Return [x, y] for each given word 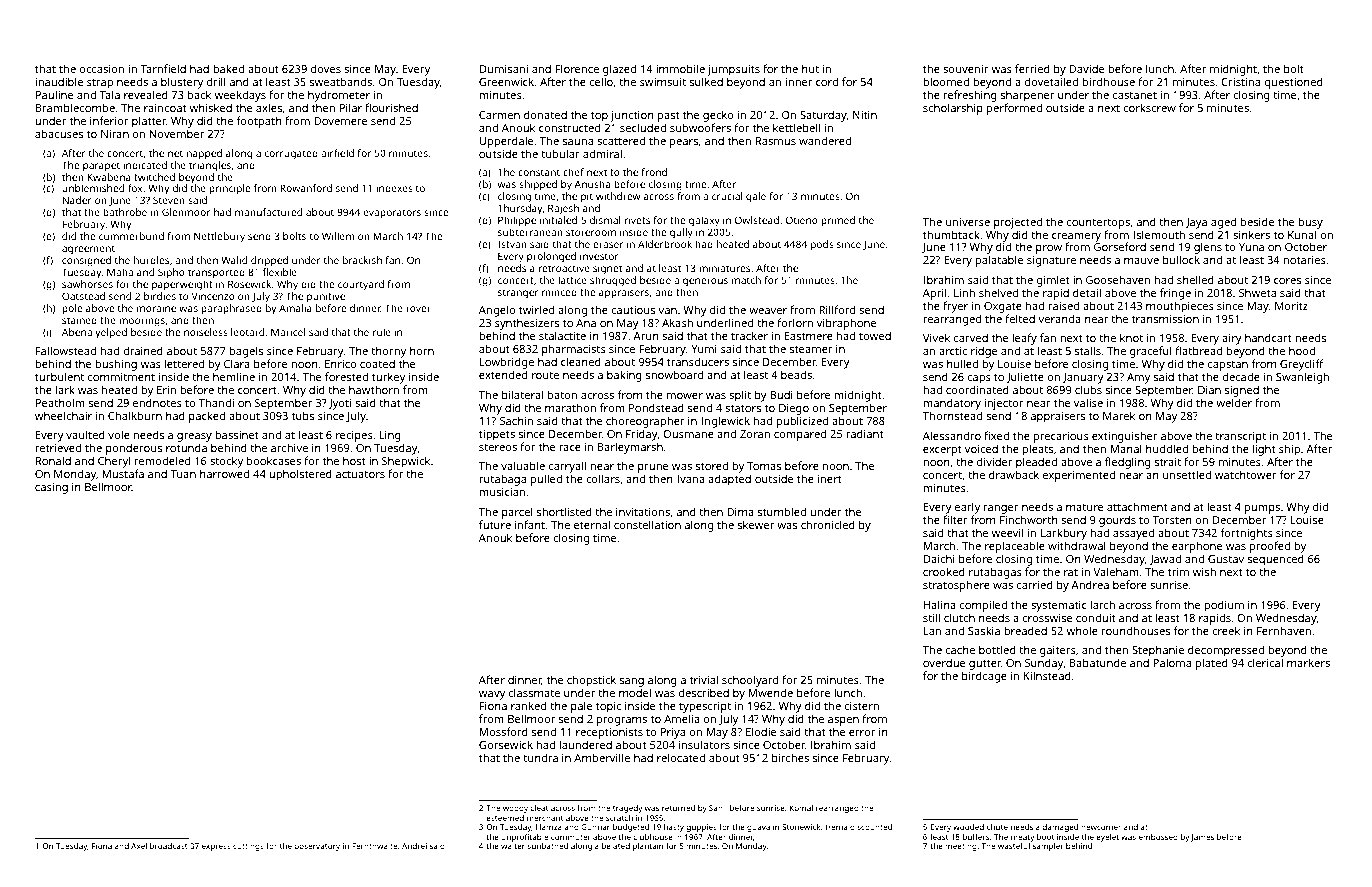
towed [875, 335]
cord [827, 81]
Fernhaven [1284, 630]
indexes [395, 188]
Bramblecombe [75, 107]
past [668, 117]
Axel [139, 846]
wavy [492, 695]
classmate [534, 692]
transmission [1165, 319]
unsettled [1187, 474]
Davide [1086, 68]
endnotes [157, 402]
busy [1310, 223]
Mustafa [123, 473]
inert [830, 479]
